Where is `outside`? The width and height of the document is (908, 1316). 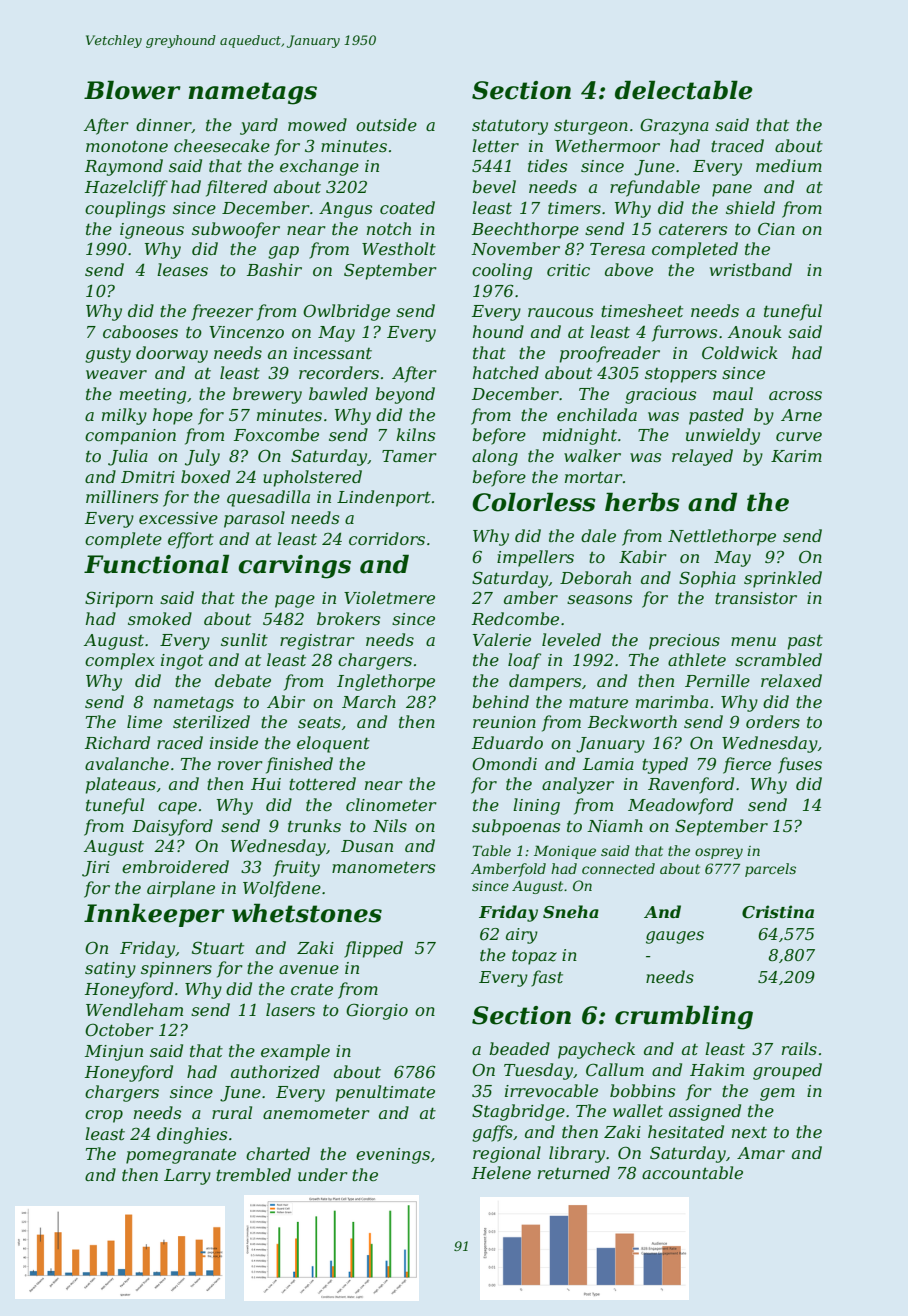
outside is located at coordinates (386, 124).
